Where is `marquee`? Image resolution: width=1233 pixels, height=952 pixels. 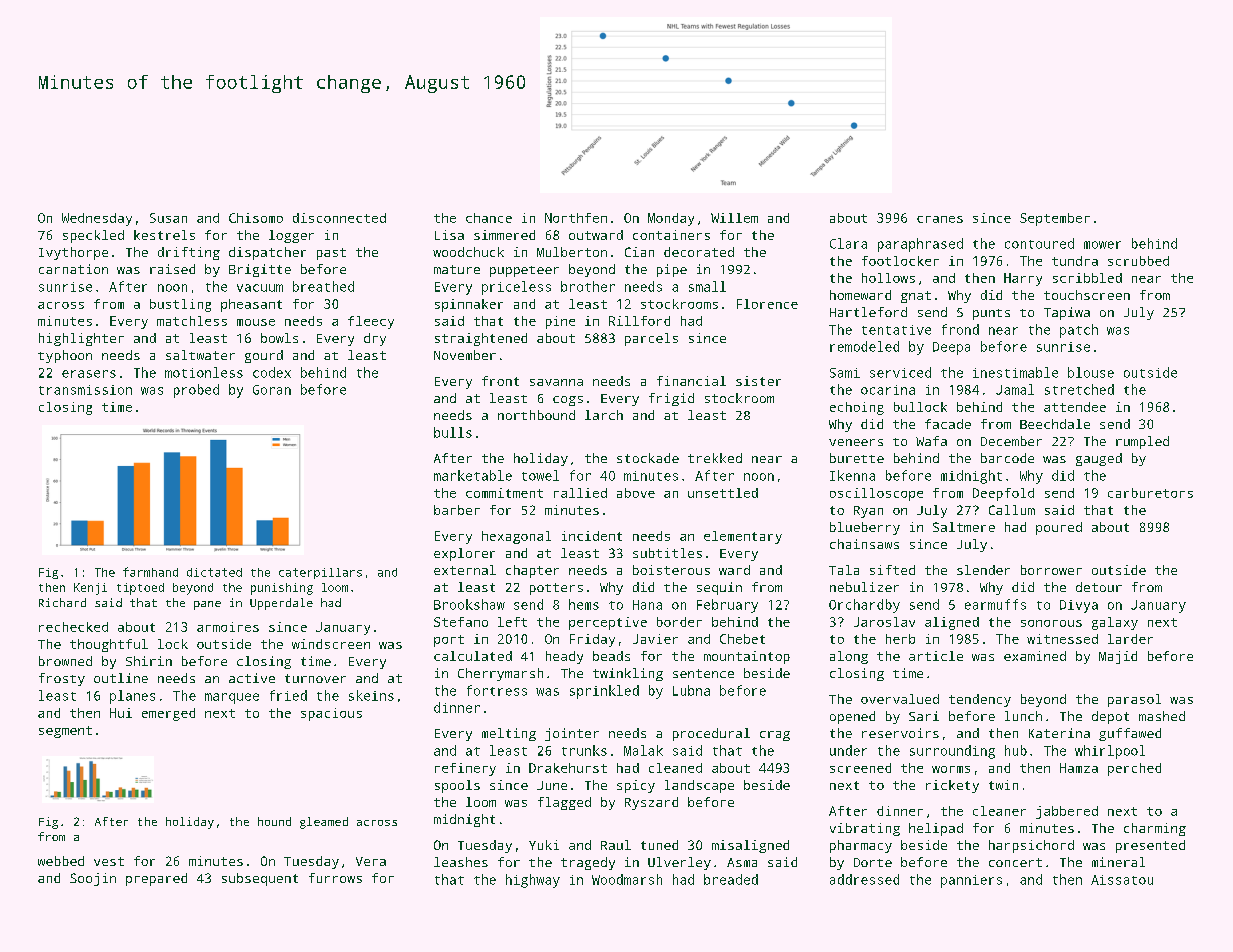
marquee is located at coordinates (232, 698).
